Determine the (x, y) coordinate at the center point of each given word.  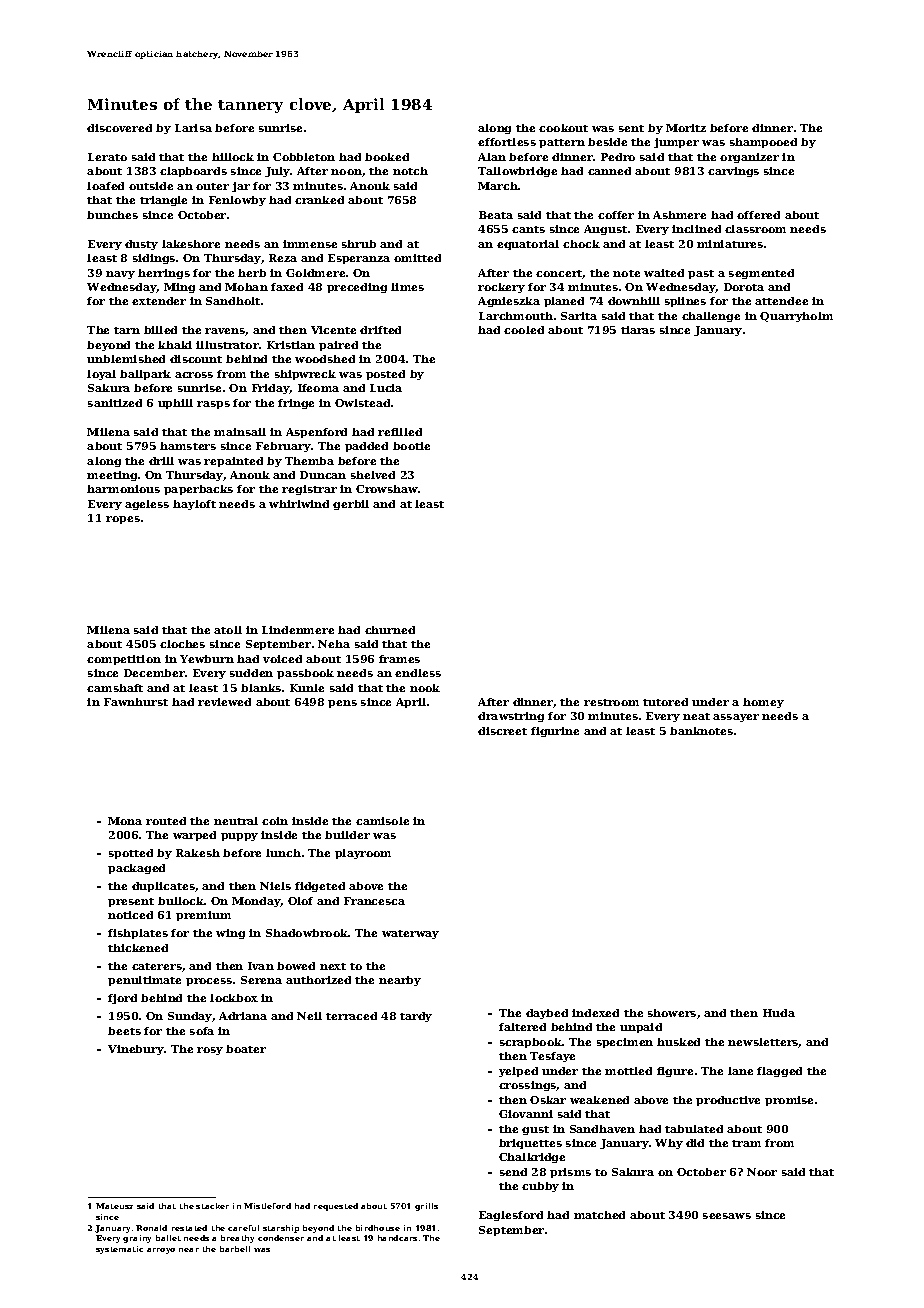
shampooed (763, 143)
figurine (555, 732)
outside (151, 186)
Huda (779, 1013)
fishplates (138, 934)
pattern (562, 143)
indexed (595, 1013)
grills (426, 1207)
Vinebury (136, 1050)
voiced (282, 659)
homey (763, 703)
